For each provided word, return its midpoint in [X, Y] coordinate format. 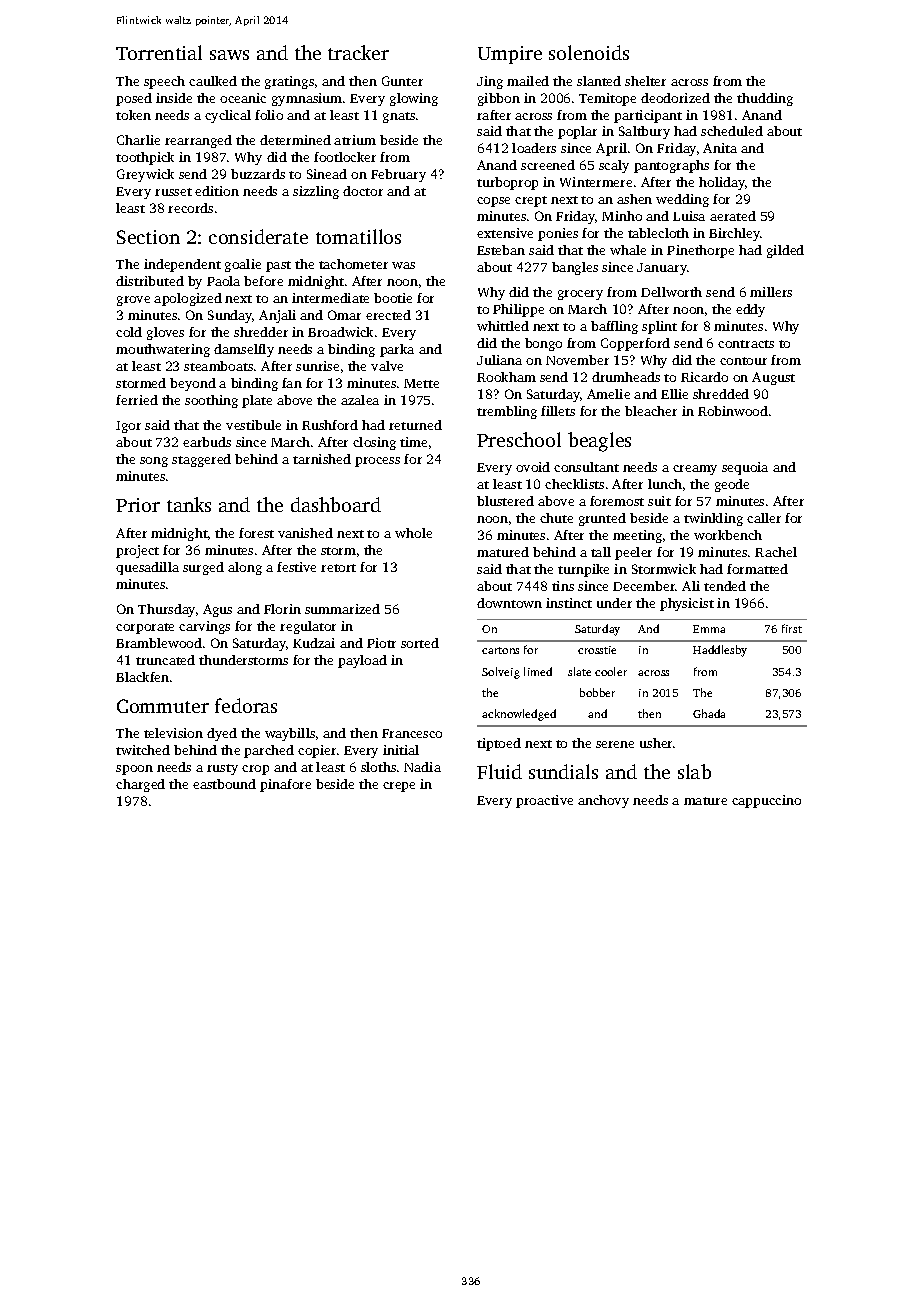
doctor [363, 191]
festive [296, 567]
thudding [765, 99]
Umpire [510, 55]
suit [659, 501]
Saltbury [644, 132]
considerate [258, 236]
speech [164, 82]
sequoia [745, 468]
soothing [211, 401]
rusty [222, 769]
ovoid [533, 467]
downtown [509, 603]
